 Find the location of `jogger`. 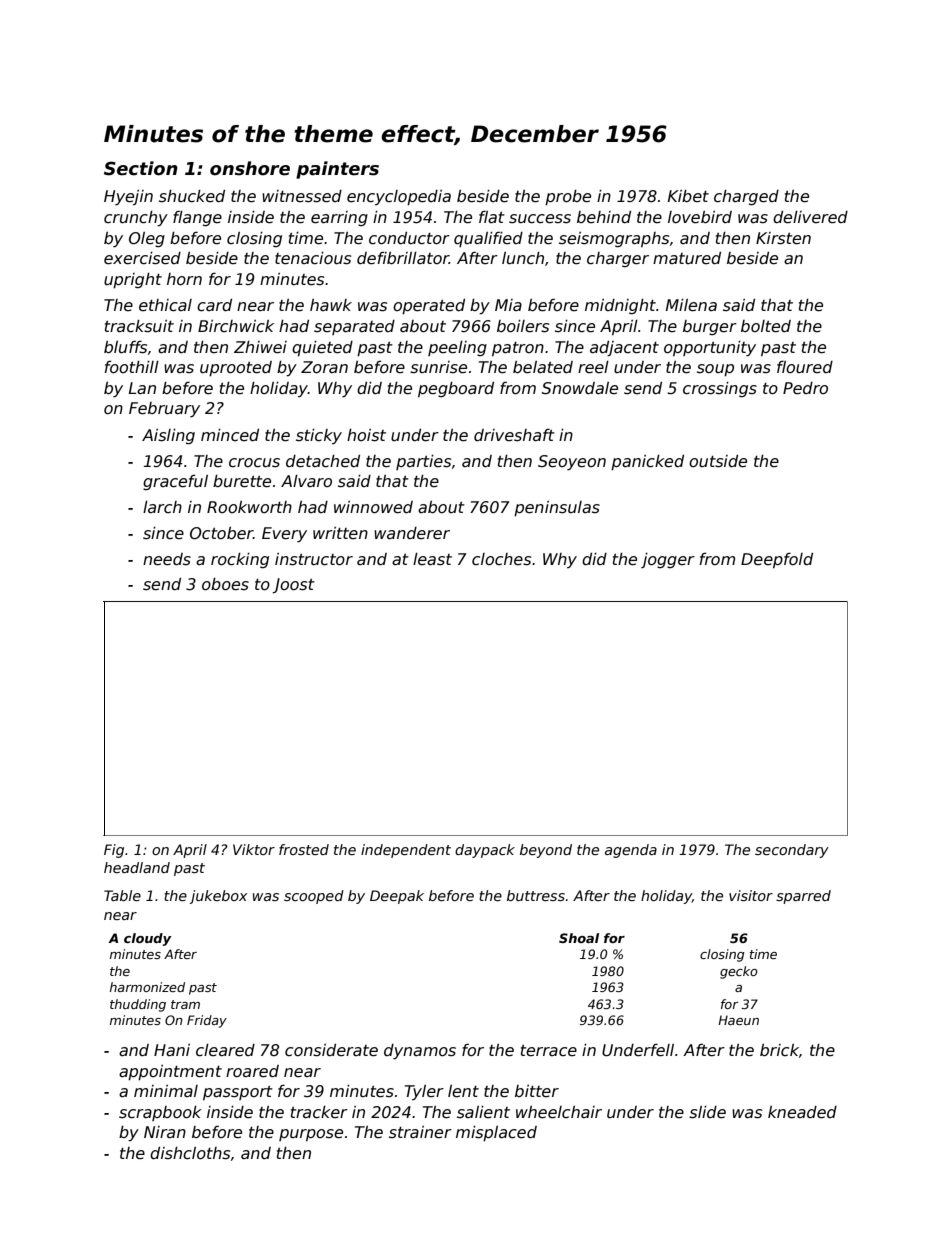

jogger is located at coordinates (668, 560).
